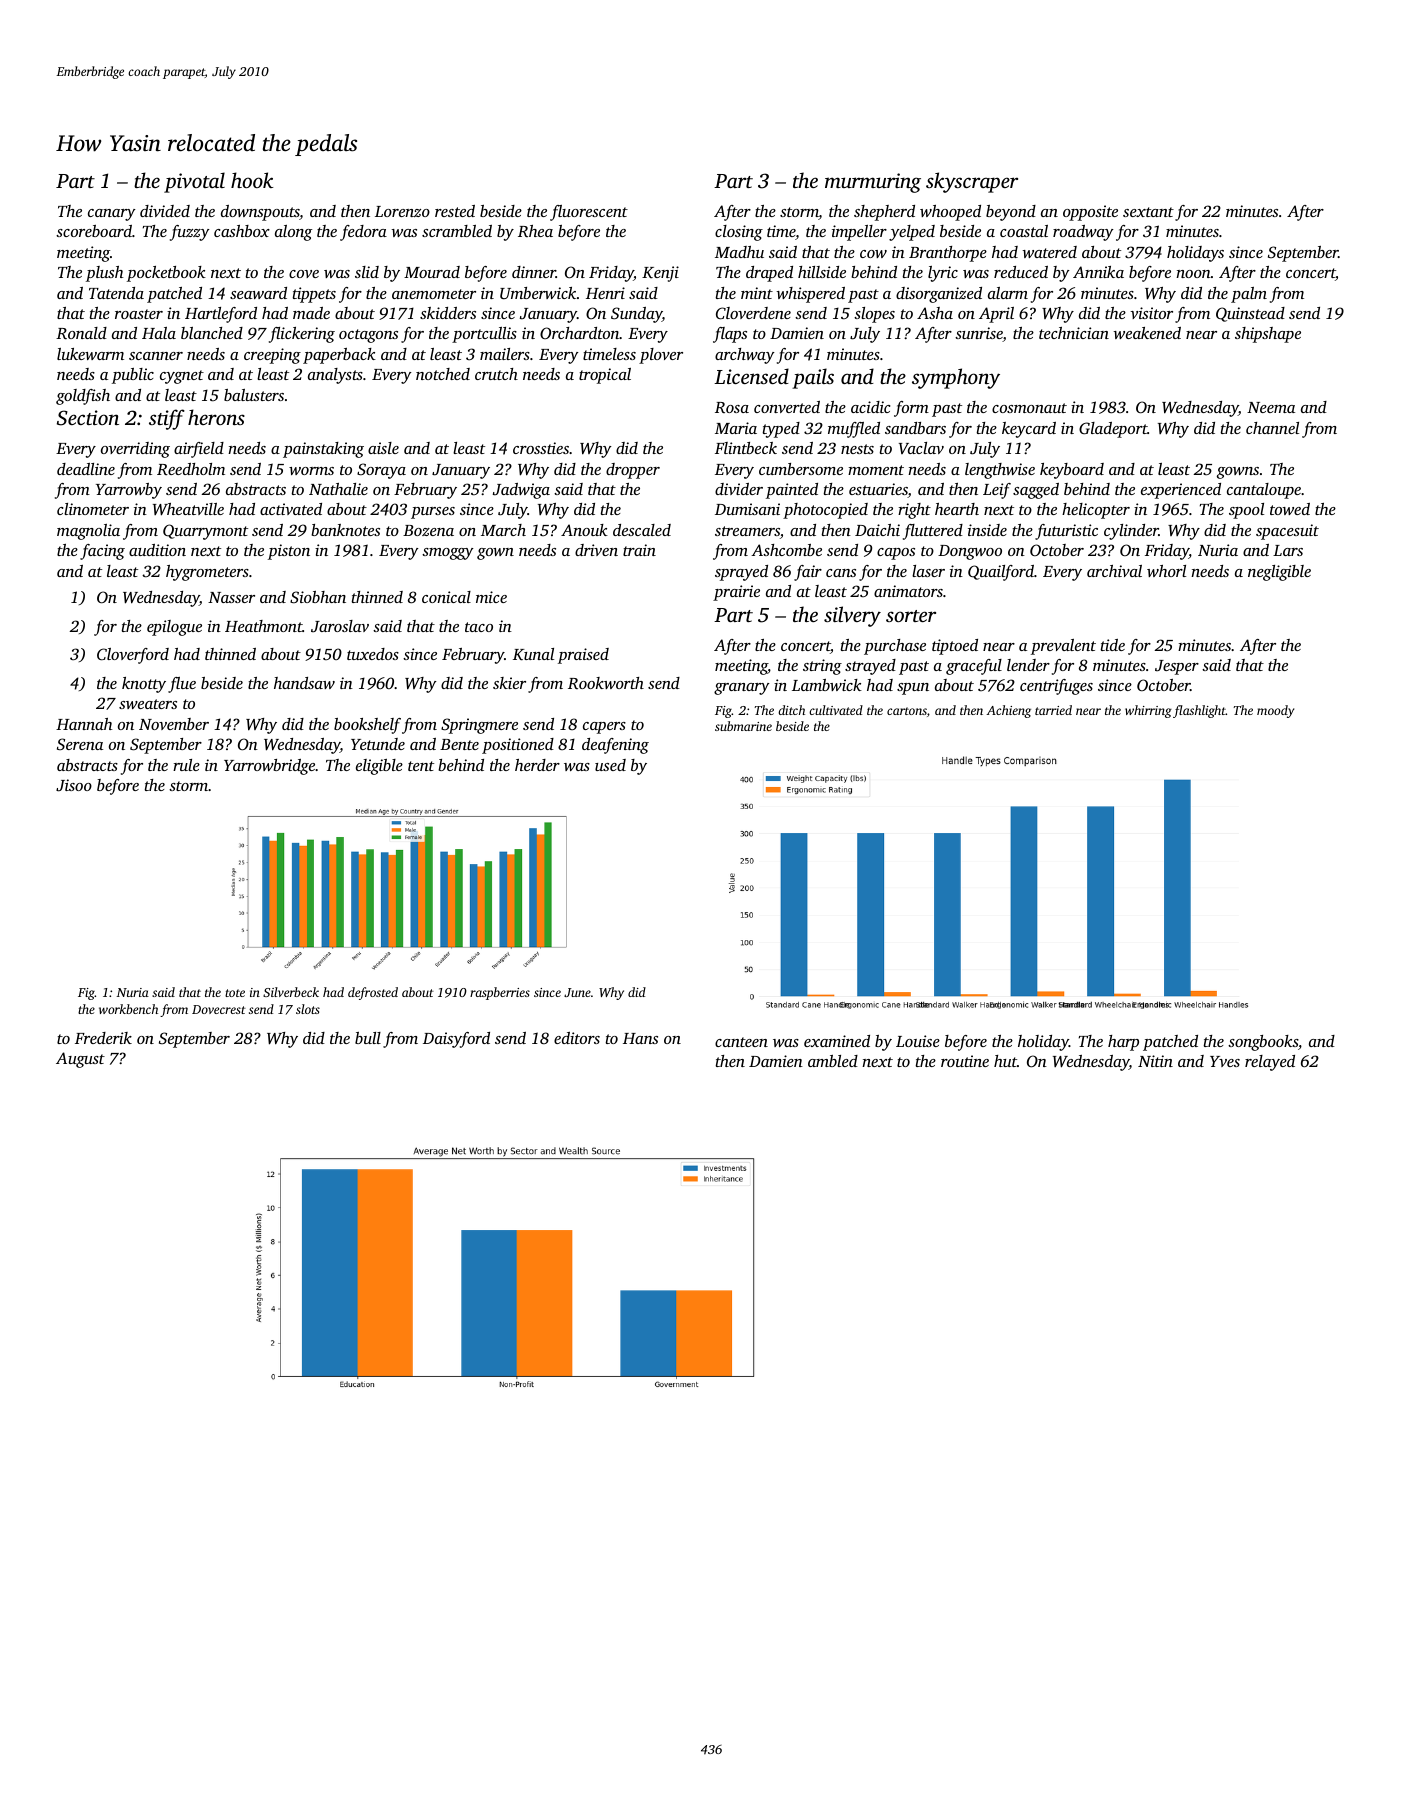 This image has height=1813, width=1401. Describe the element at coordinates (1181, 491) in the image. I see `experienced` at that location.
